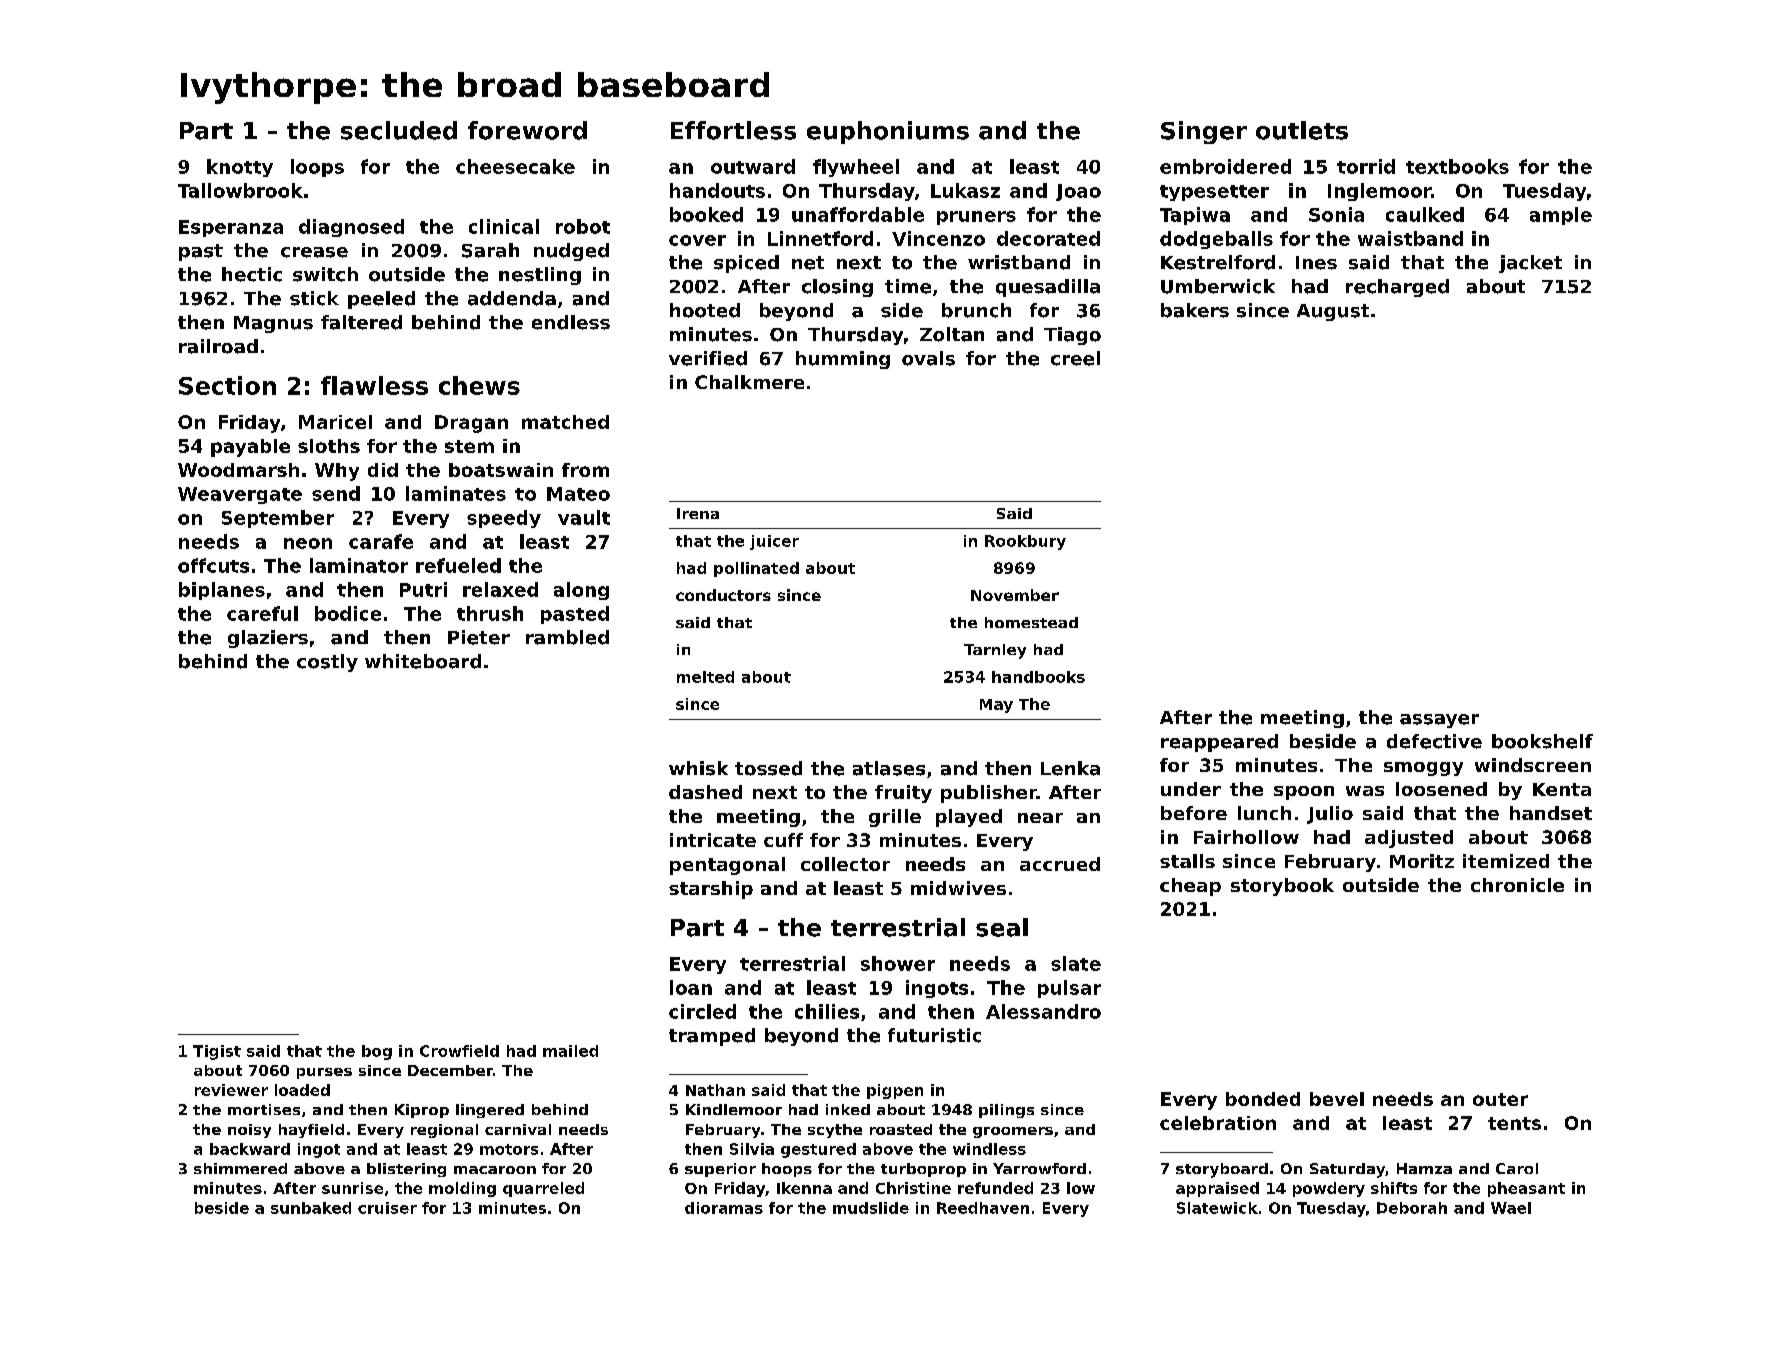 The image size is (1770, 1367). What do you see at coordinates (240, 495) in the document?
I see `Weavergate` at bounding box center [240, 495].
